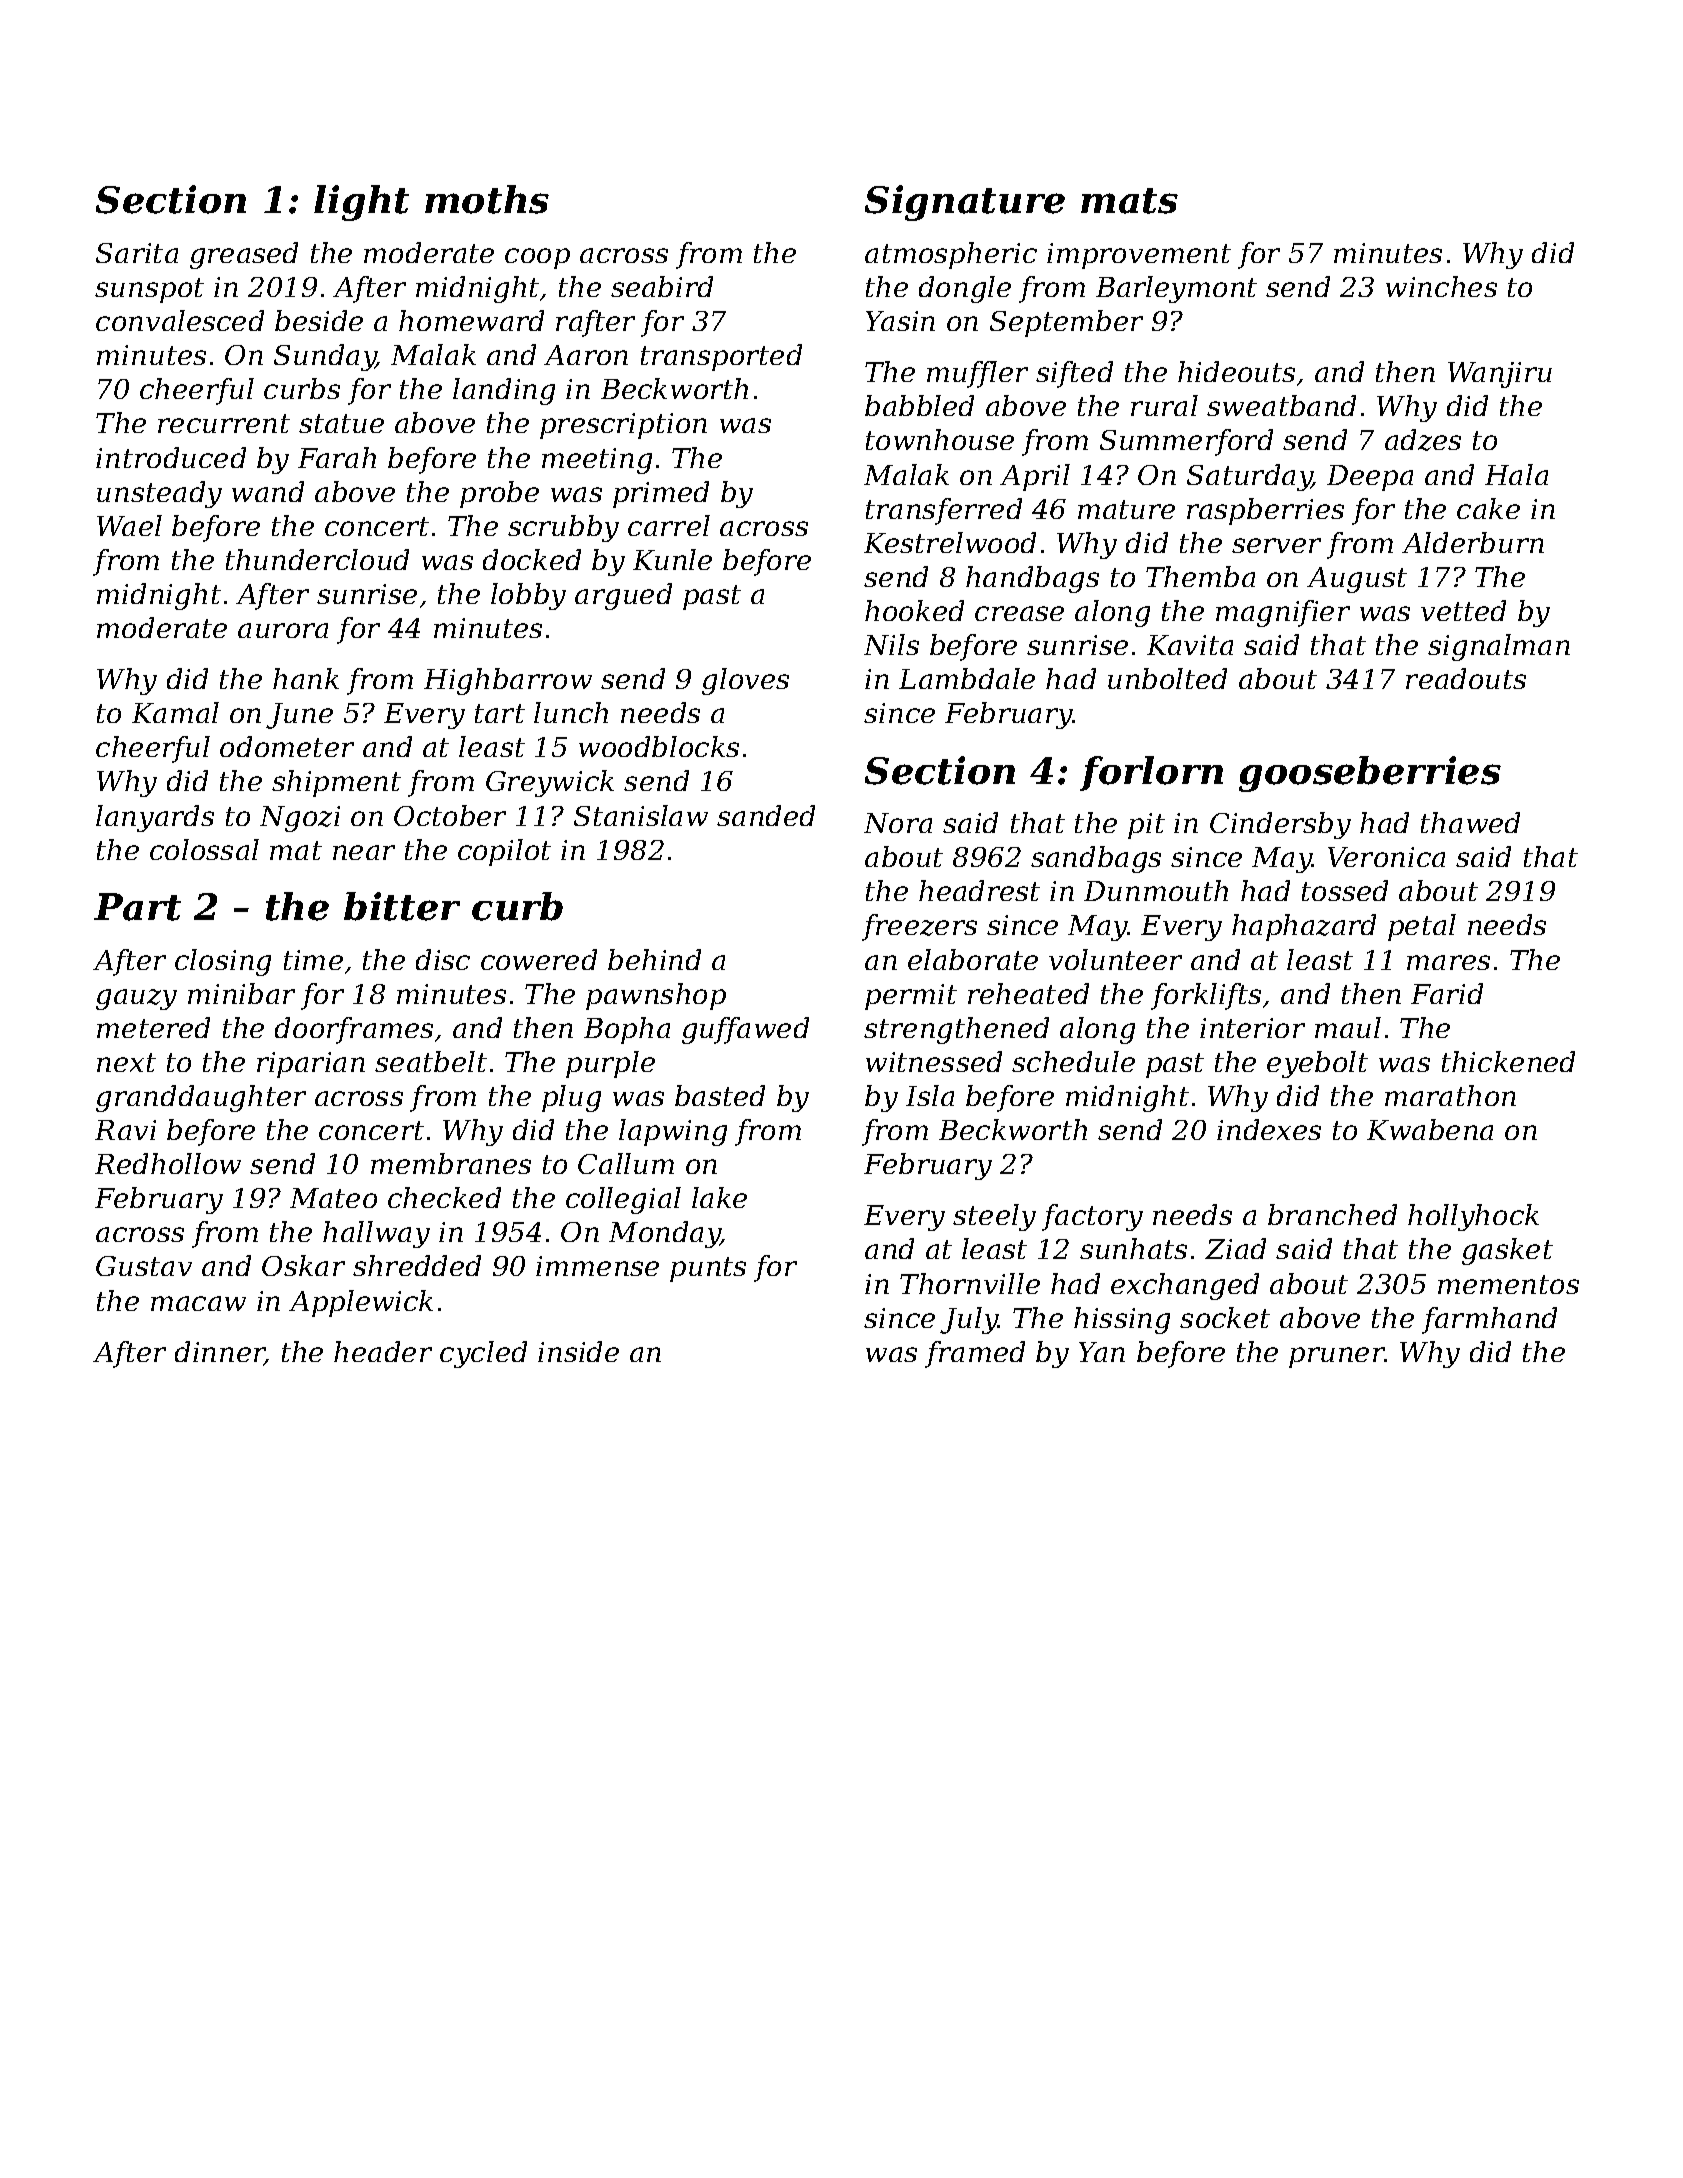 The height and width of the screenshot is (2178, 1683). What do you see at coordinates (1370, 478) in the screenshot?
I see `Deepa` at bounding box center [1370, 478].
